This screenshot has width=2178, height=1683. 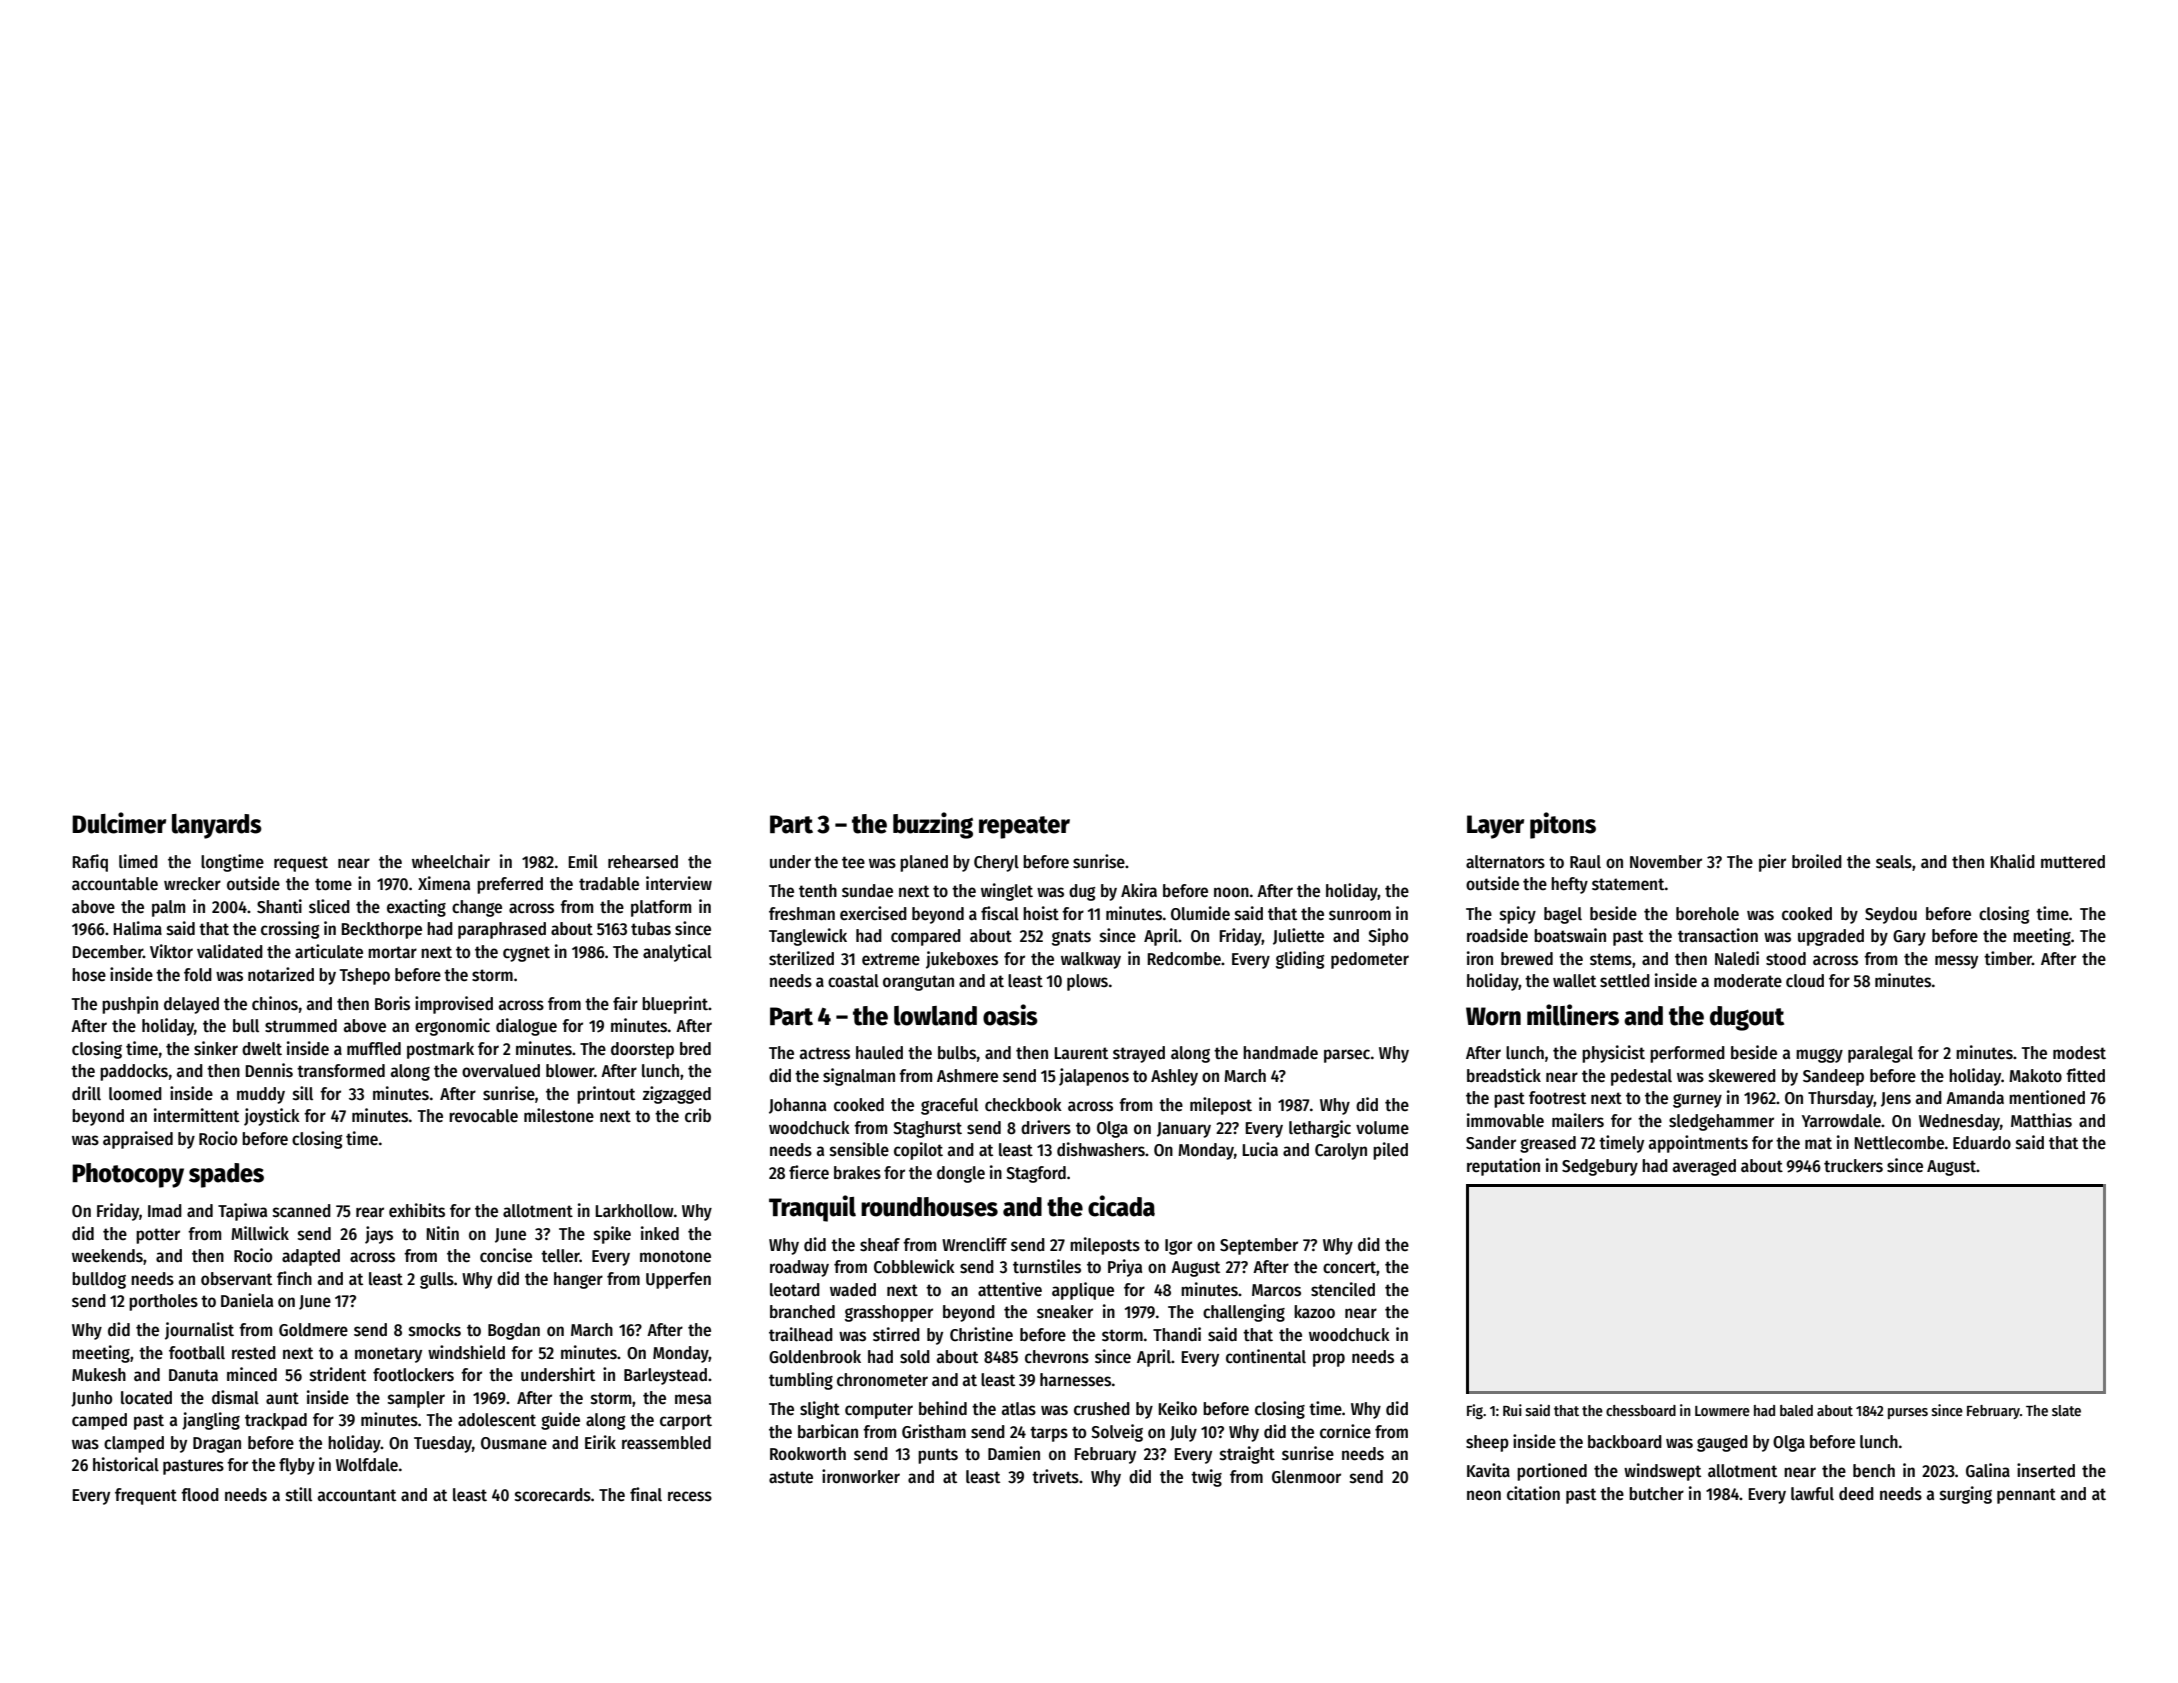 I want to click on spades, so click(x=226, y=1175).
